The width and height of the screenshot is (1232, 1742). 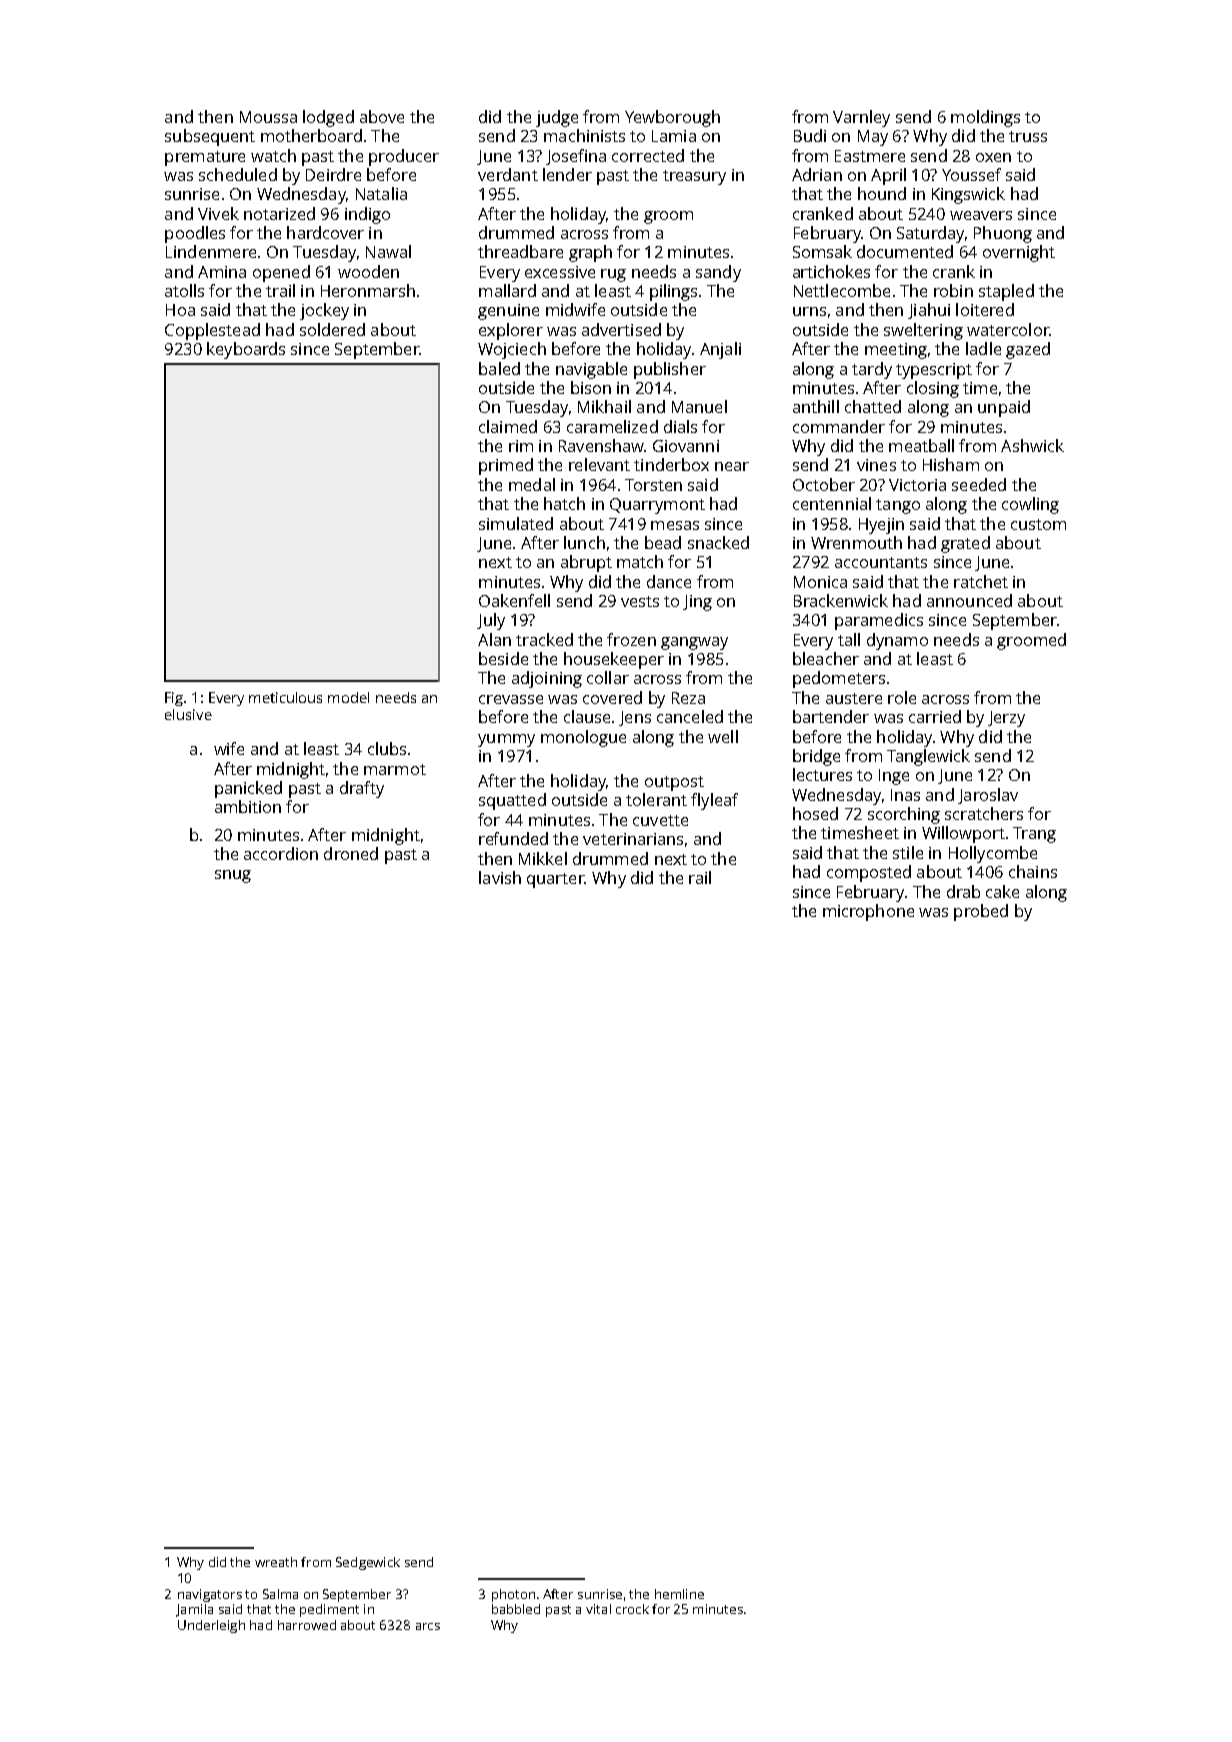 I want to click on Eastmere, so click(x=870, y=156).
